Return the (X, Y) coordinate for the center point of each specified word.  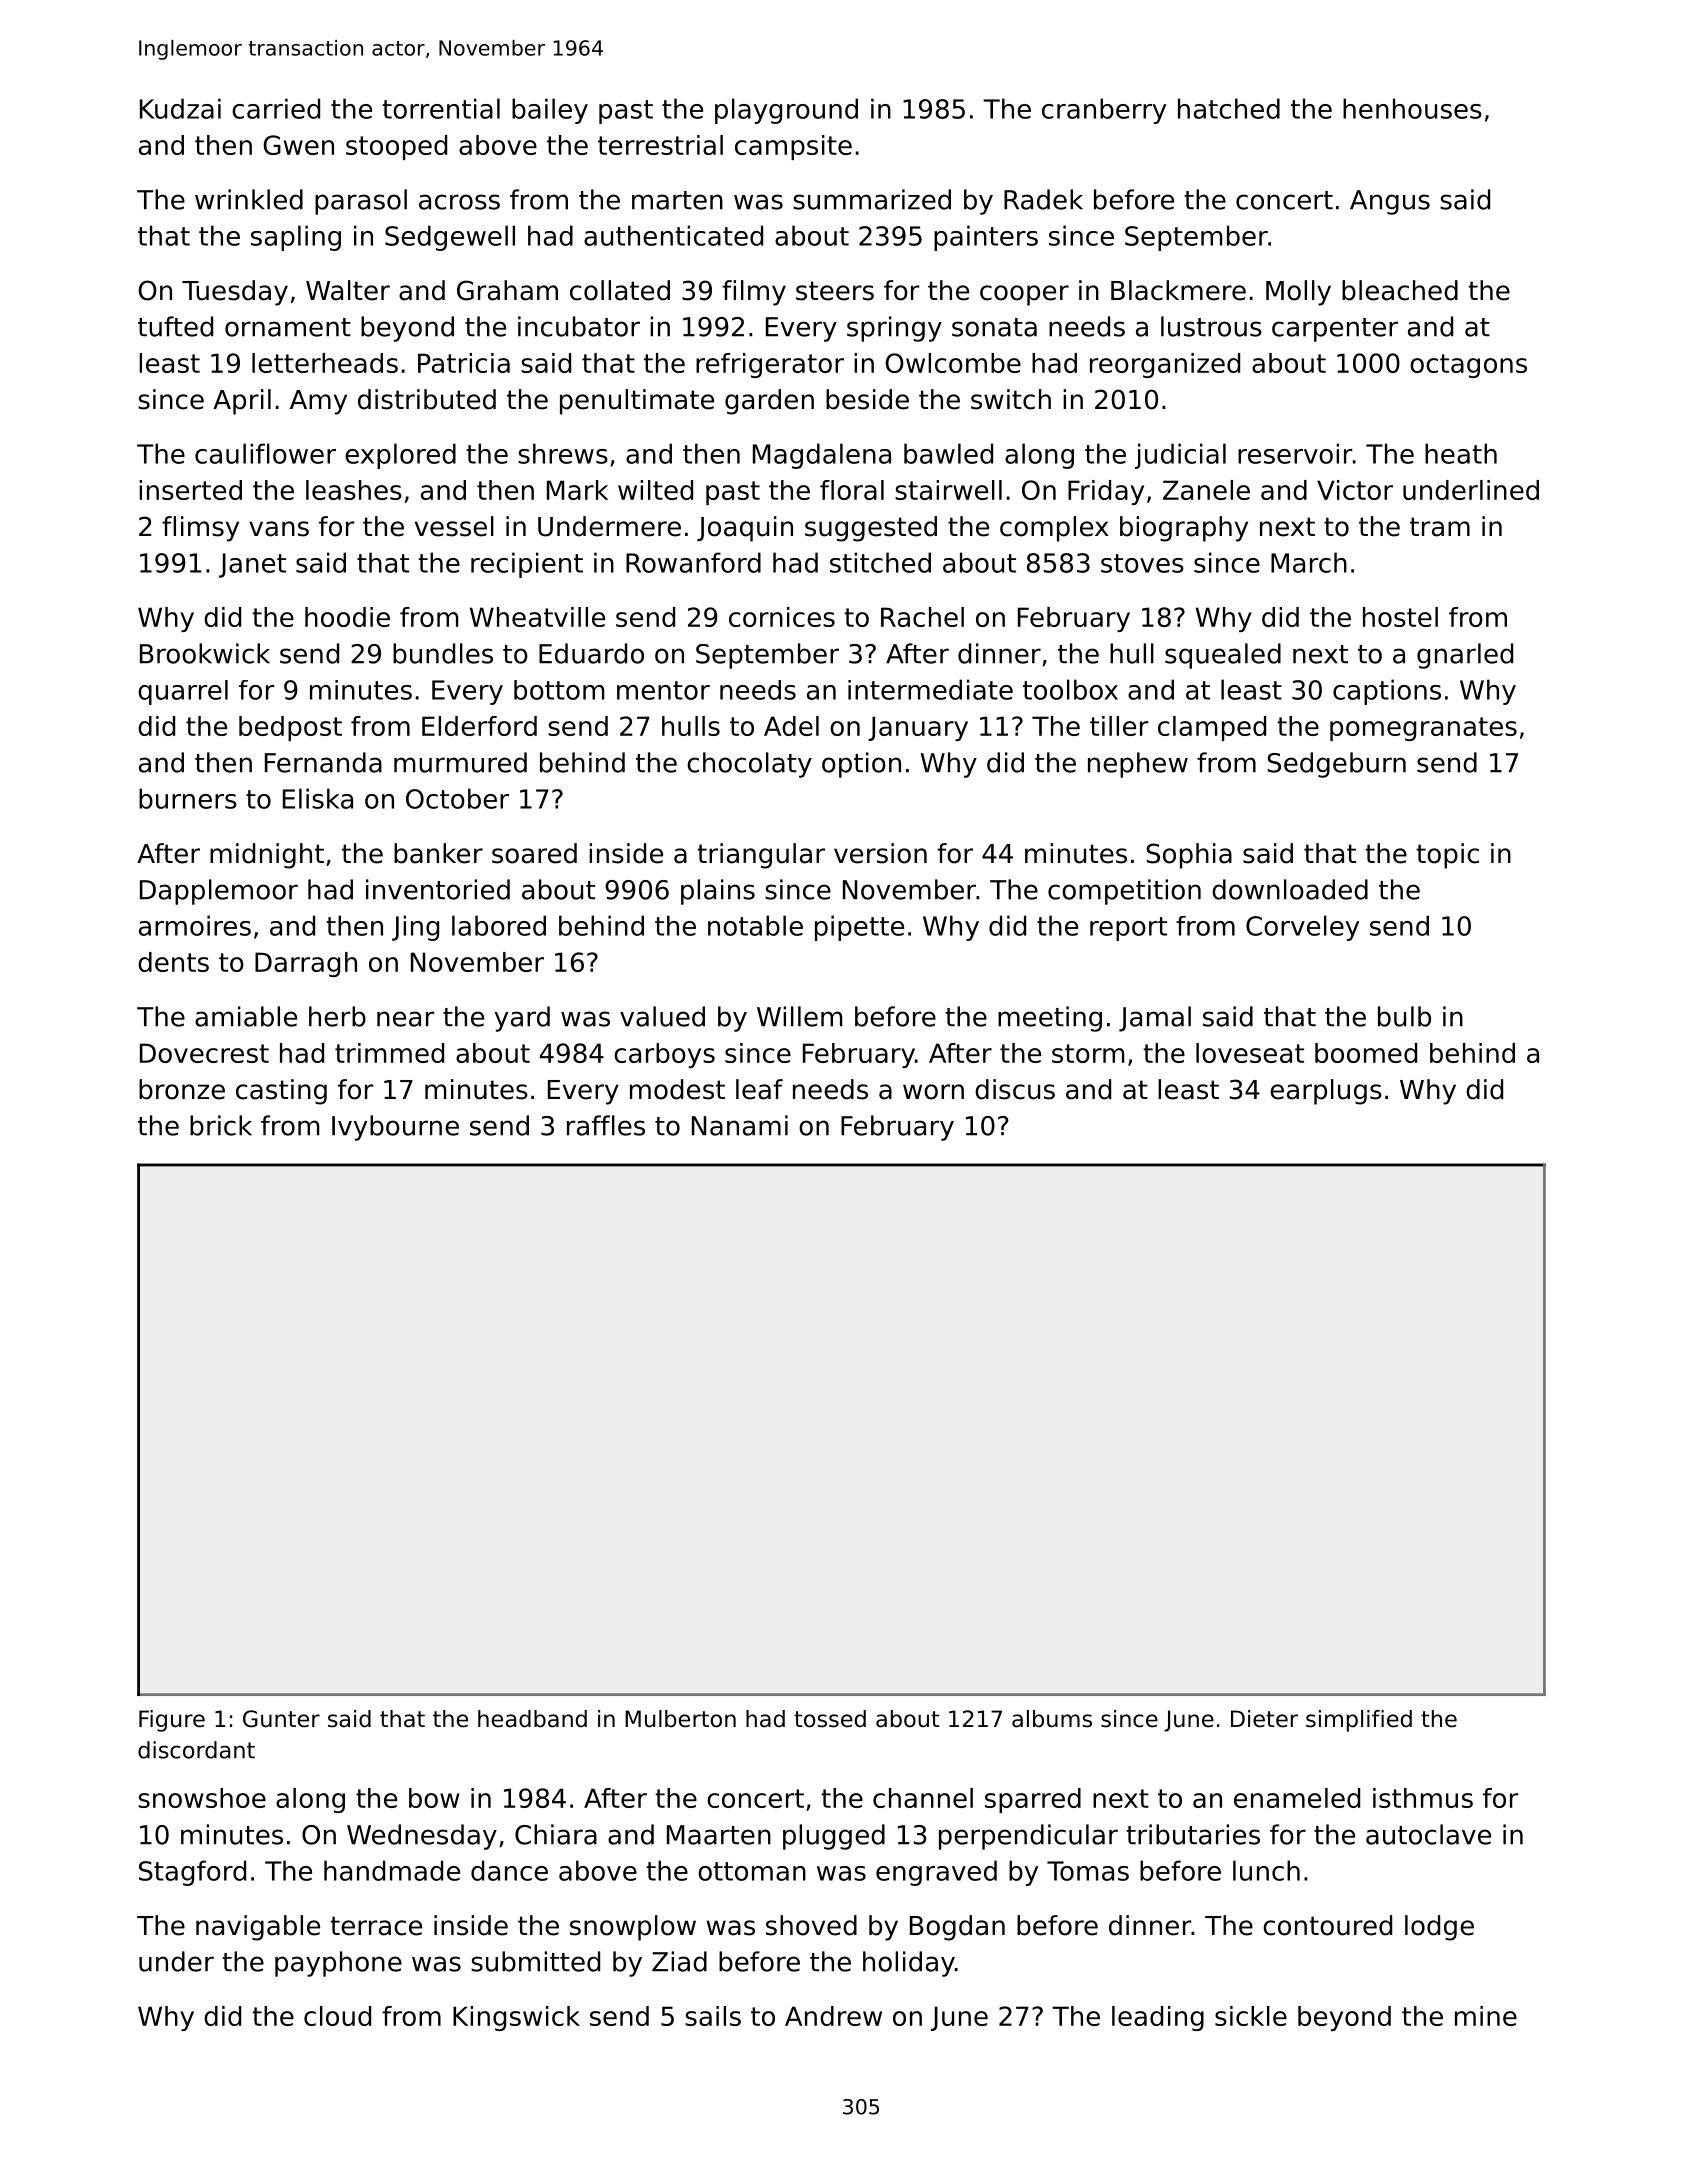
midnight (267, 856)
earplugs (1326, 1092)
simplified (1359, 1721)
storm (1088, 1053)
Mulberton (680, 1719)
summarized (872, 199)
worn (933, 1092)
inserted (190, 490)
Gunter (281, 1719)
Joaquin (745, 529)
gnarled (1465, 656)
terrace (376, 1926)
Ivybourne (395, 1128)
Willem (799, 1016)
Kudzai (180, 108)
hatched (1229, 108)
